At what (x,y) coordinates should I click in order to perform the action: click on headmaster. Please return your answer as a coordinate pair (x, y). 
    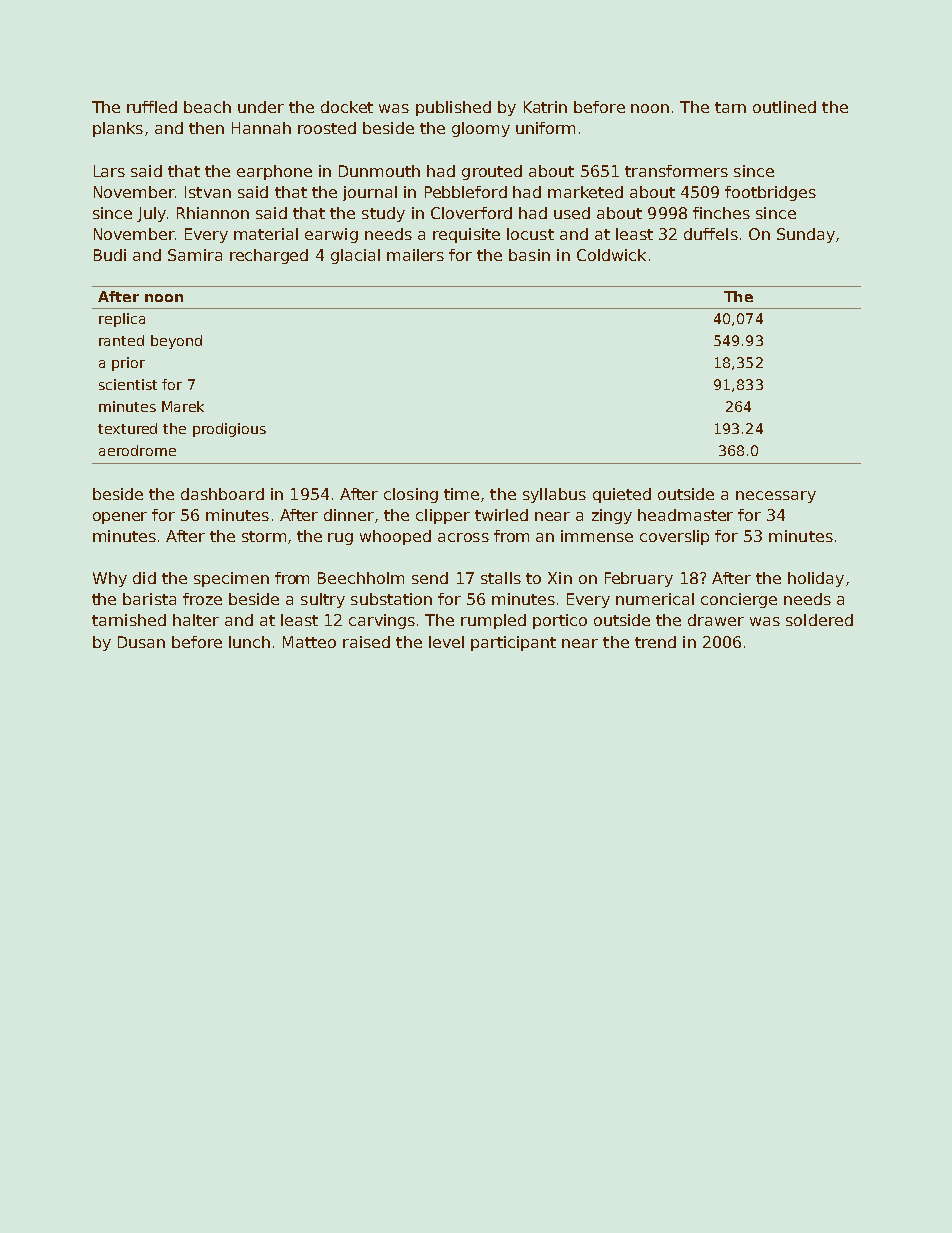
    Looking at the image, I should click on (685, 515).
